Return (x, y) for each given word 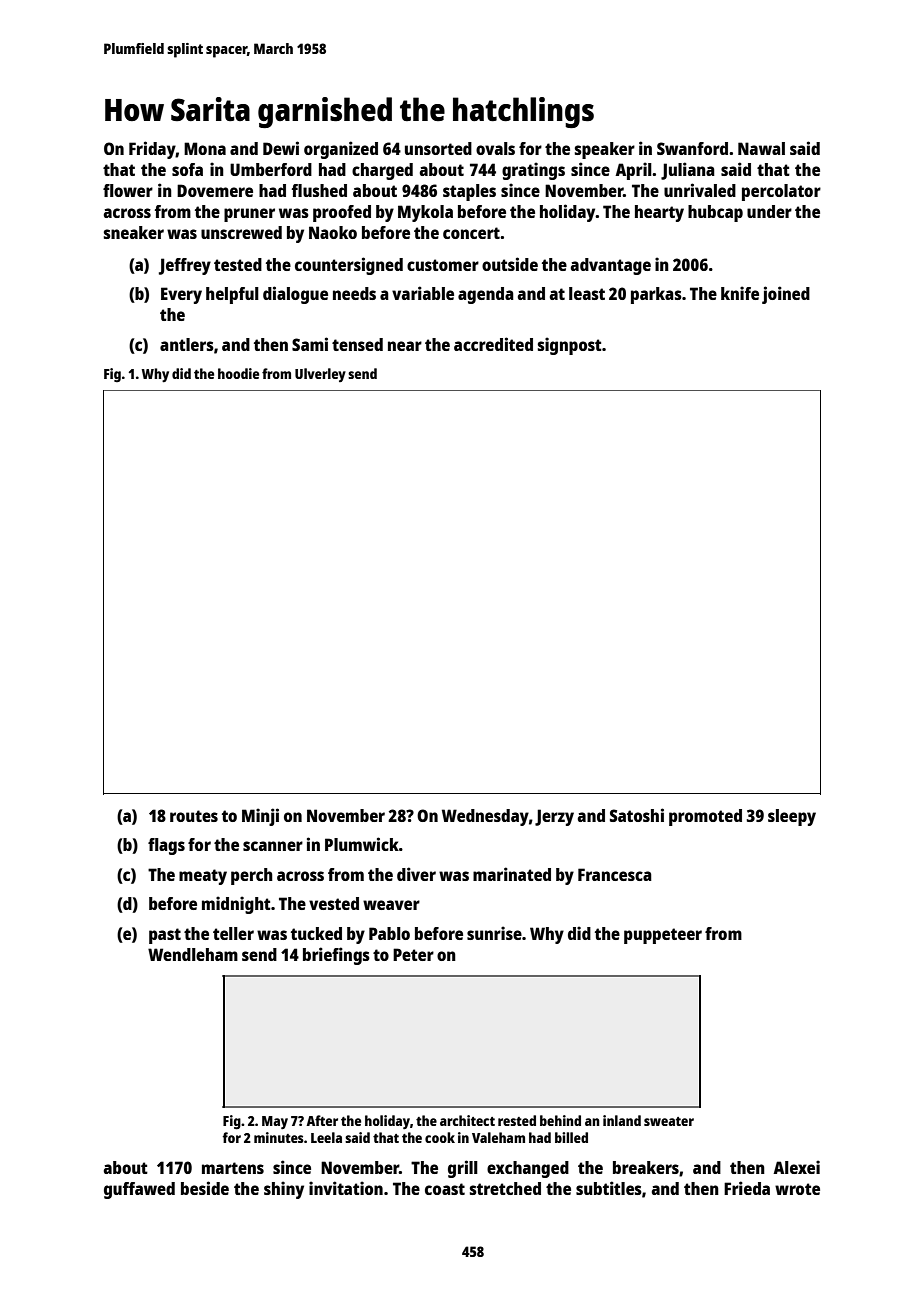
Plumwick (362, 844)
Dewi (281, 148)
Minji (260, 817)
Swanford (692, 148)
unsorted (438, 148)
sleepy (792, 817)
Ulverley (320, 375)
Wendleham (193, 954)
